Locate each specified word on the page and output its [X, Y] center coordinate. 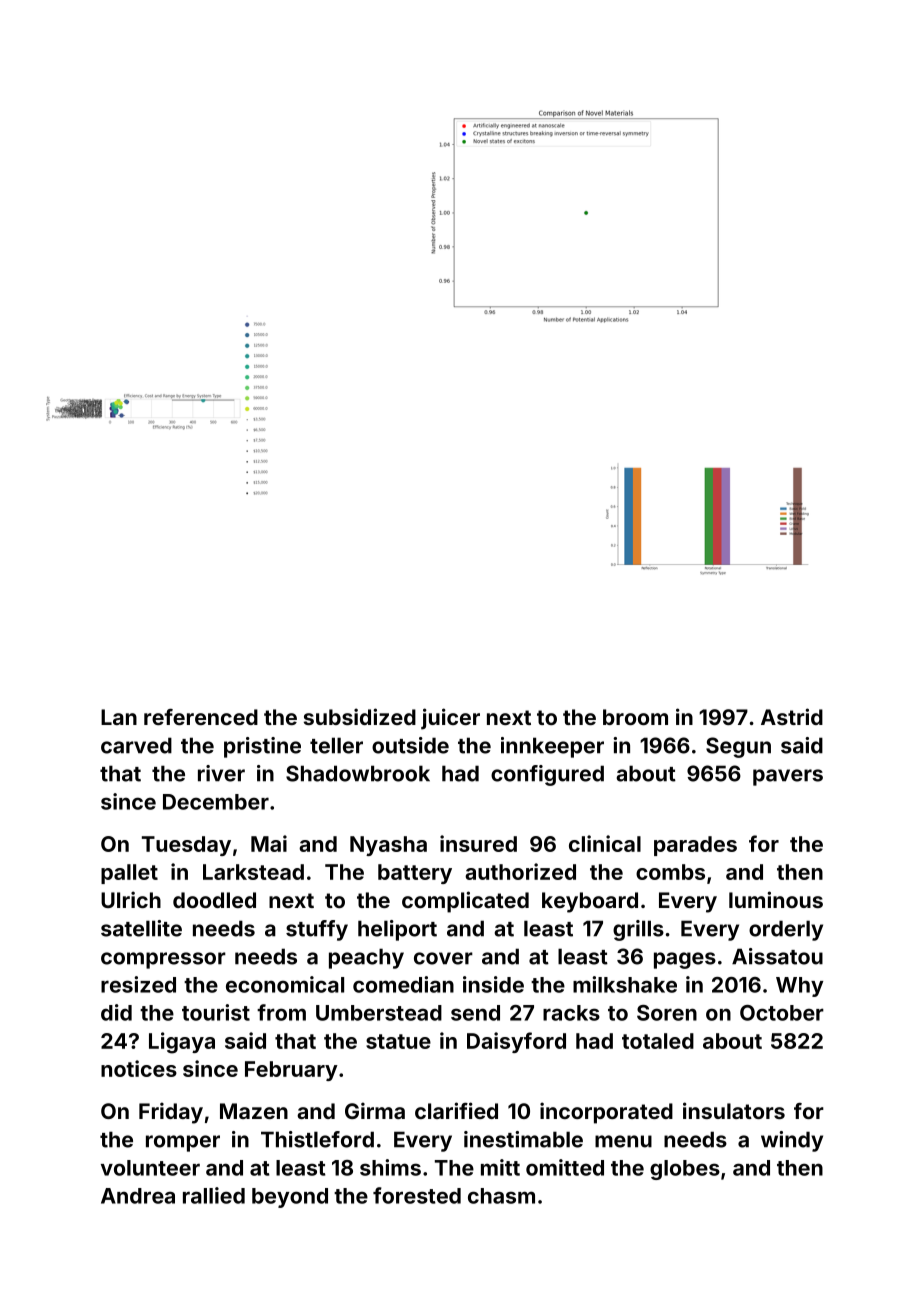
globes [685, 1170]
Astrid [792, 716]
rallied [214, 1195]
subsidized [360, 716]
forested [417, 1195]
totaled [658, 1041]
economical [285, 984]
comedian [403, 984]
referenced [201, 717]
